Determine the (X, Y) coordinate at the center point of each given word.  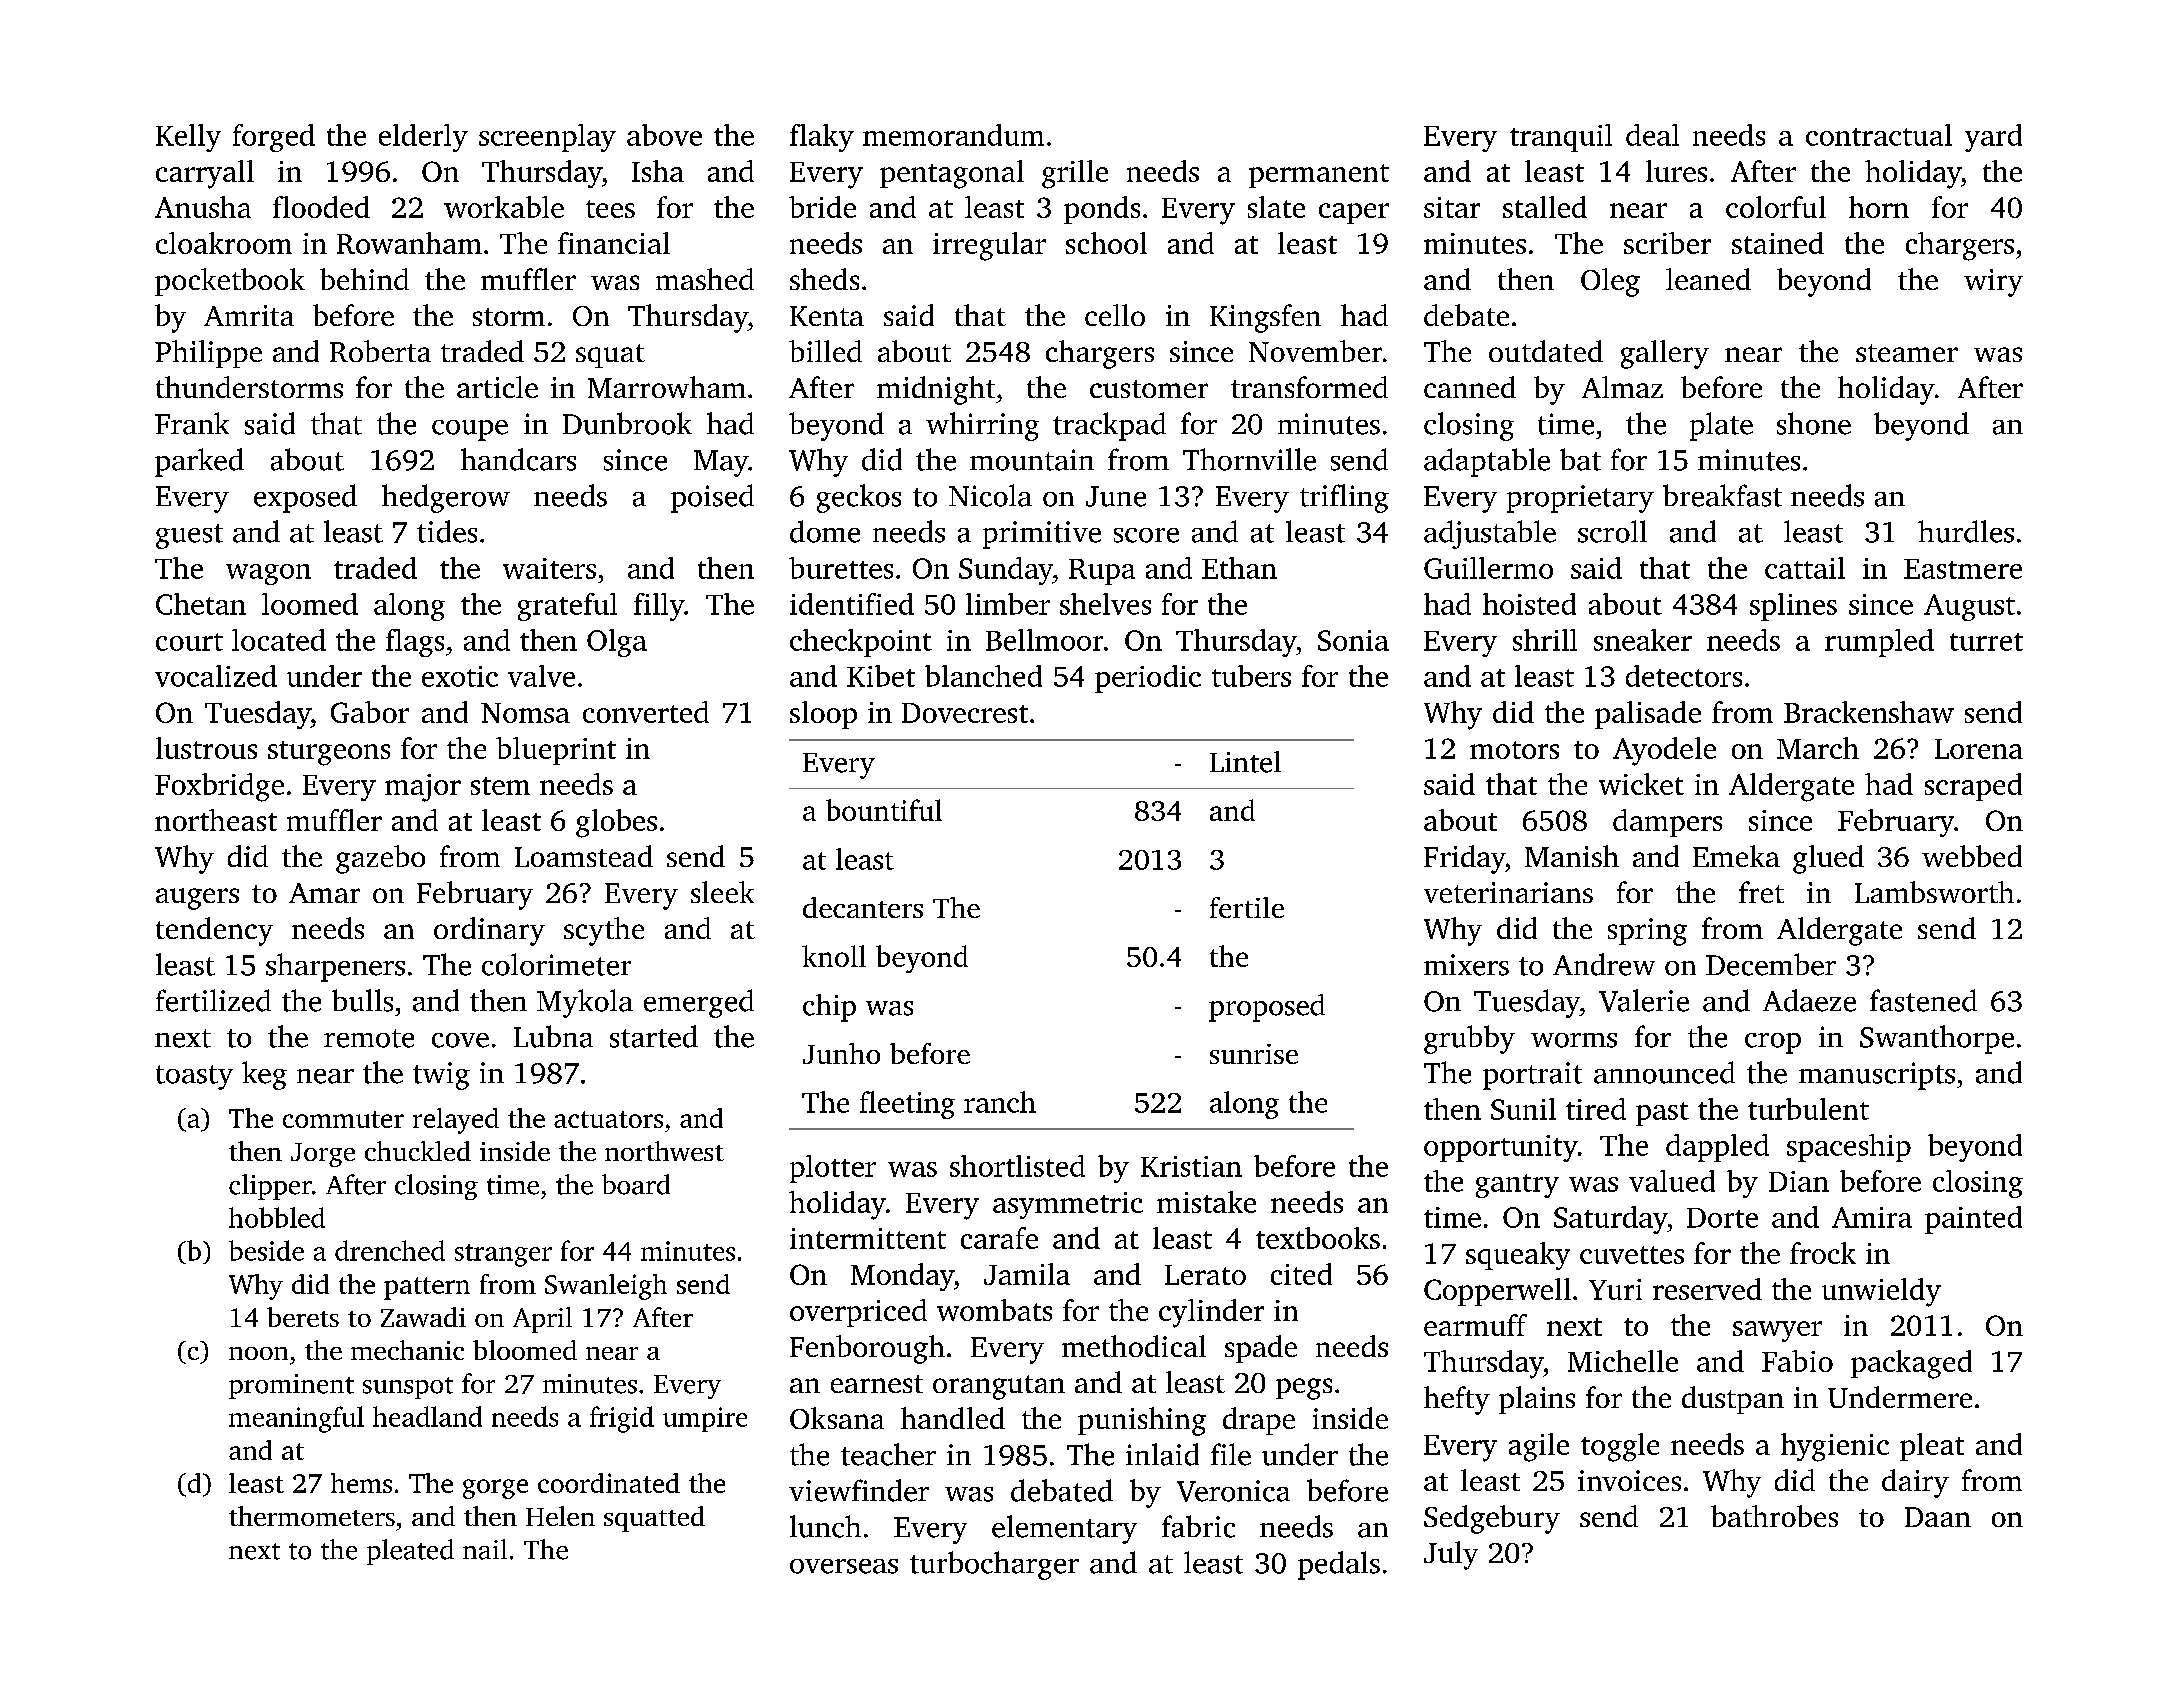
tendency (214, 931)
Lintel (1245, 762)
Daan (1938, 1517)
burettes (841, 568)
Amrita (249, 315)
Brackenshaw (1869, 712)
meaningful (296, 1419)
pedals (1339, 1565)
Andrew (1604, 964)
